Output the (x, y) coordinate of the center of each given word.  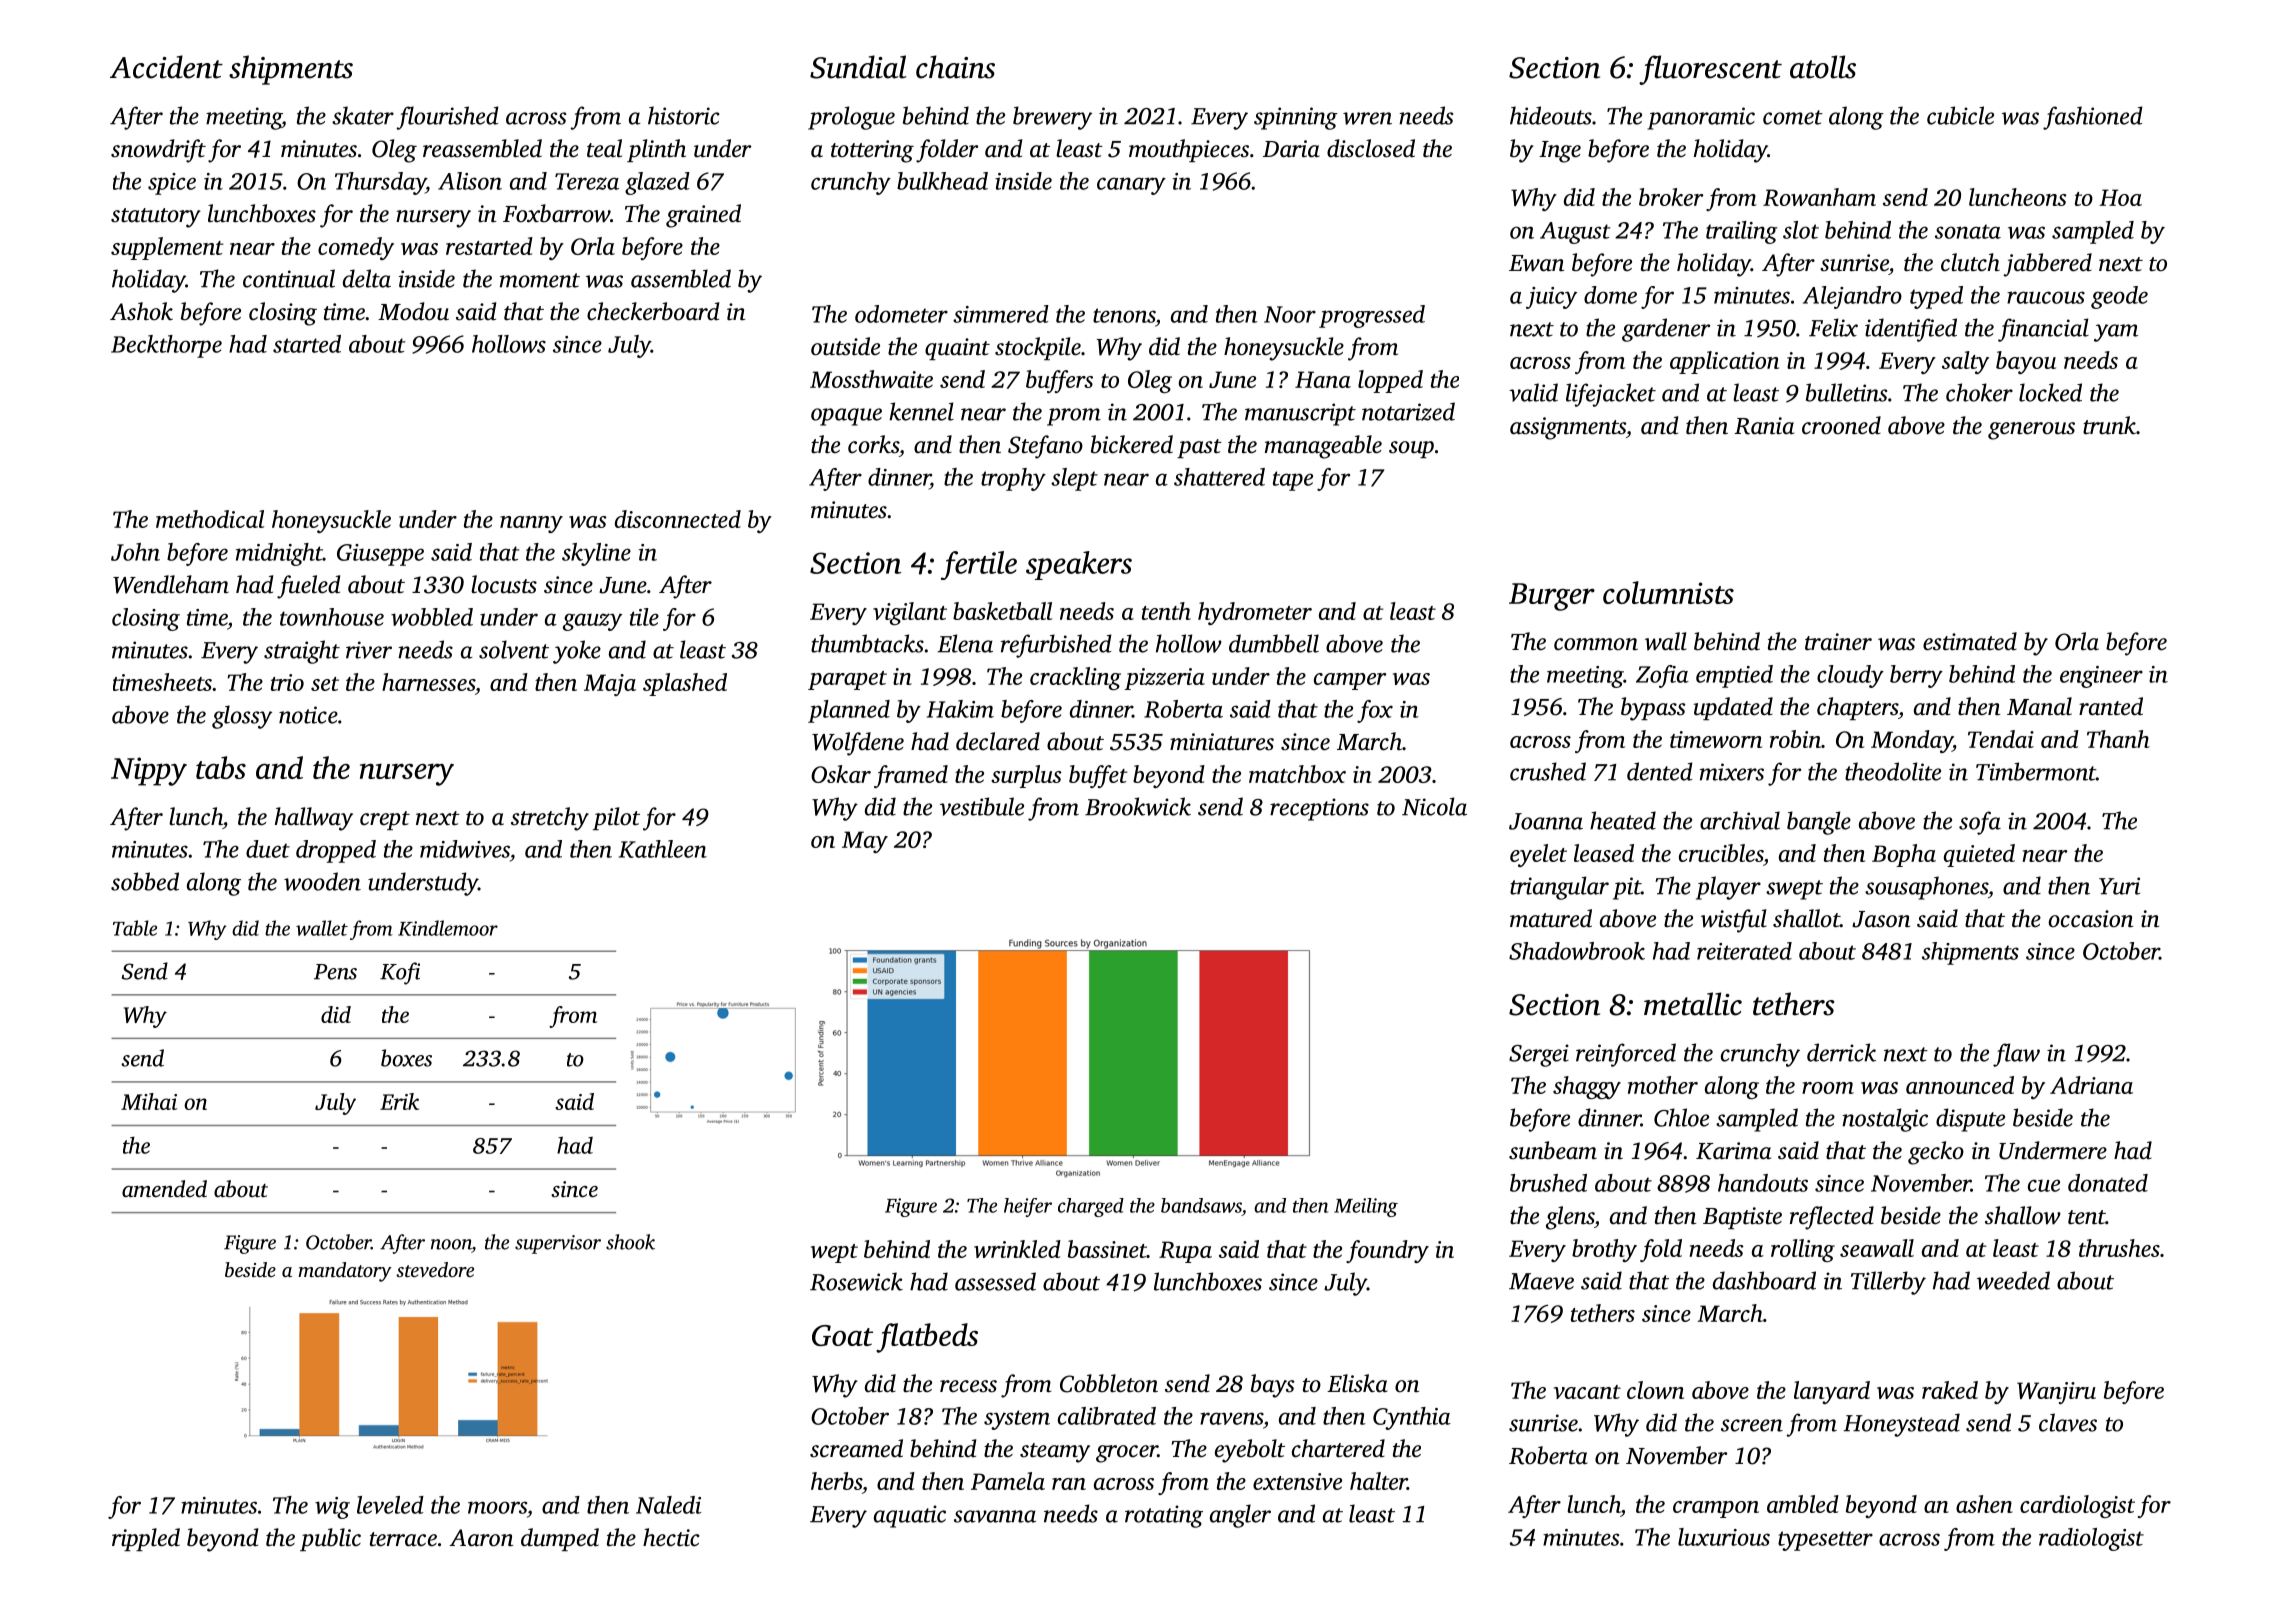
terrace (403, 1539)
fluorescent (1710, 70)
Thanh (2118, 739)
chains (955, 67)
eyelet (1538, 855)
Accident (166, 67)
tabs (221, 767)
